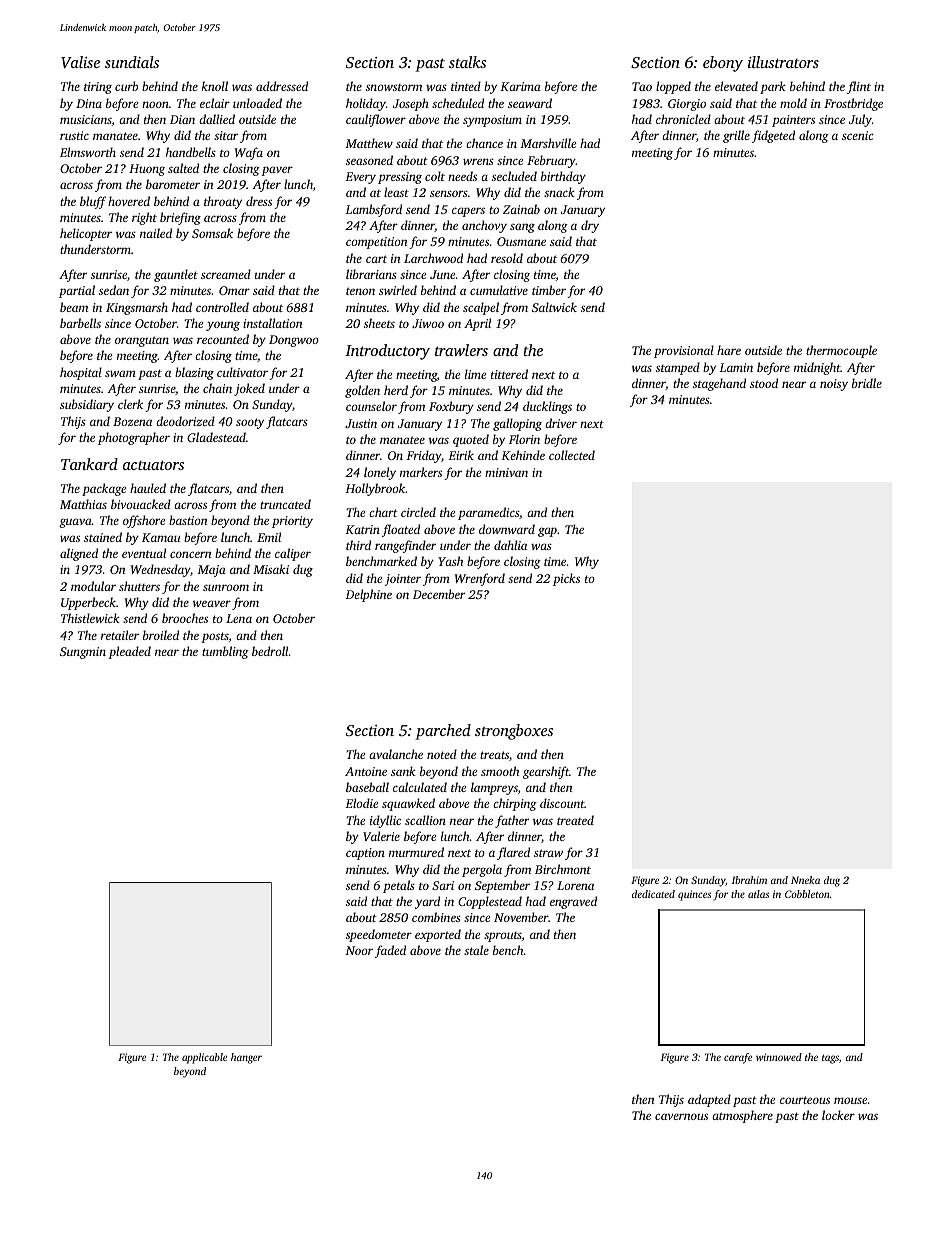 The height and width of the screenshot is (1233, 952). What do you see at coordinates (572, 455) in the screenshot?
I see `collected` at bounding box center [572, 455].
